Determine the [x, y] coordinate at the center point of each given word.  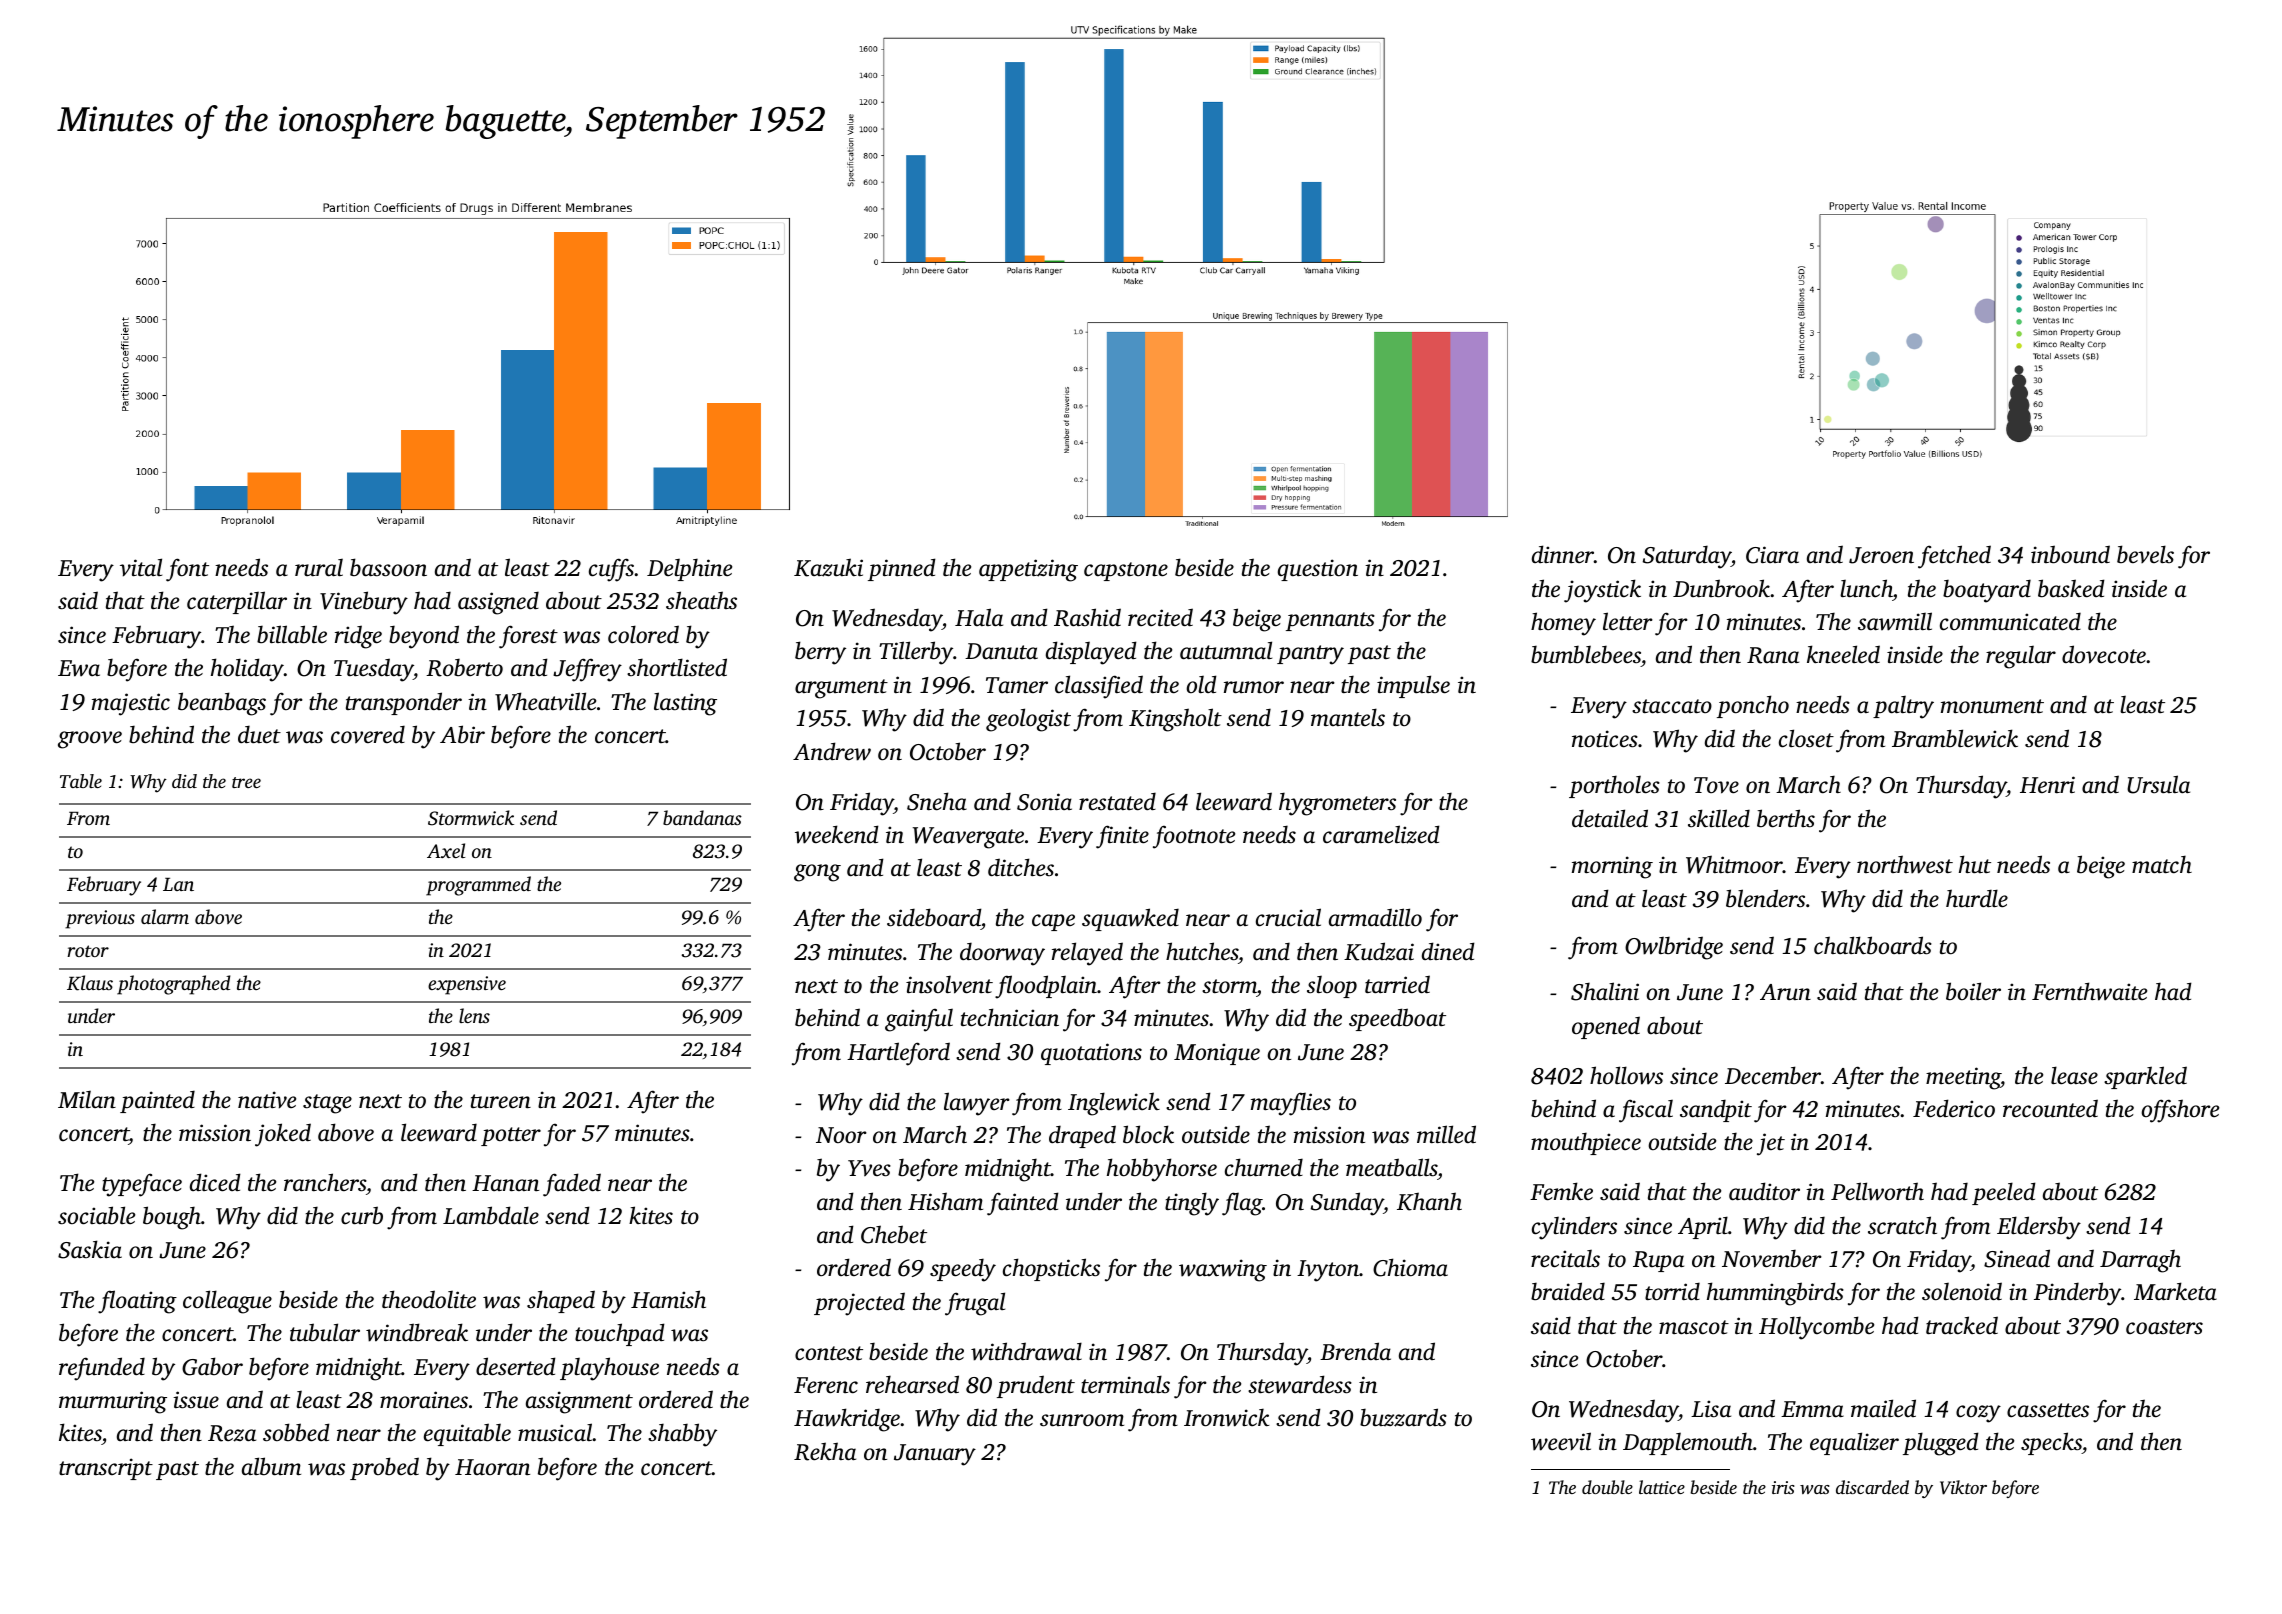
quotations [1091, 1054]
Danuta [1001, 651]
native [267, 1100]
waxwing [1223, 1270]
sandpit [1716, 1110]
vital [141, 567]
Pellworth [1877, 1191]
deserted [516, 1366]
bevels [2145, 554]
